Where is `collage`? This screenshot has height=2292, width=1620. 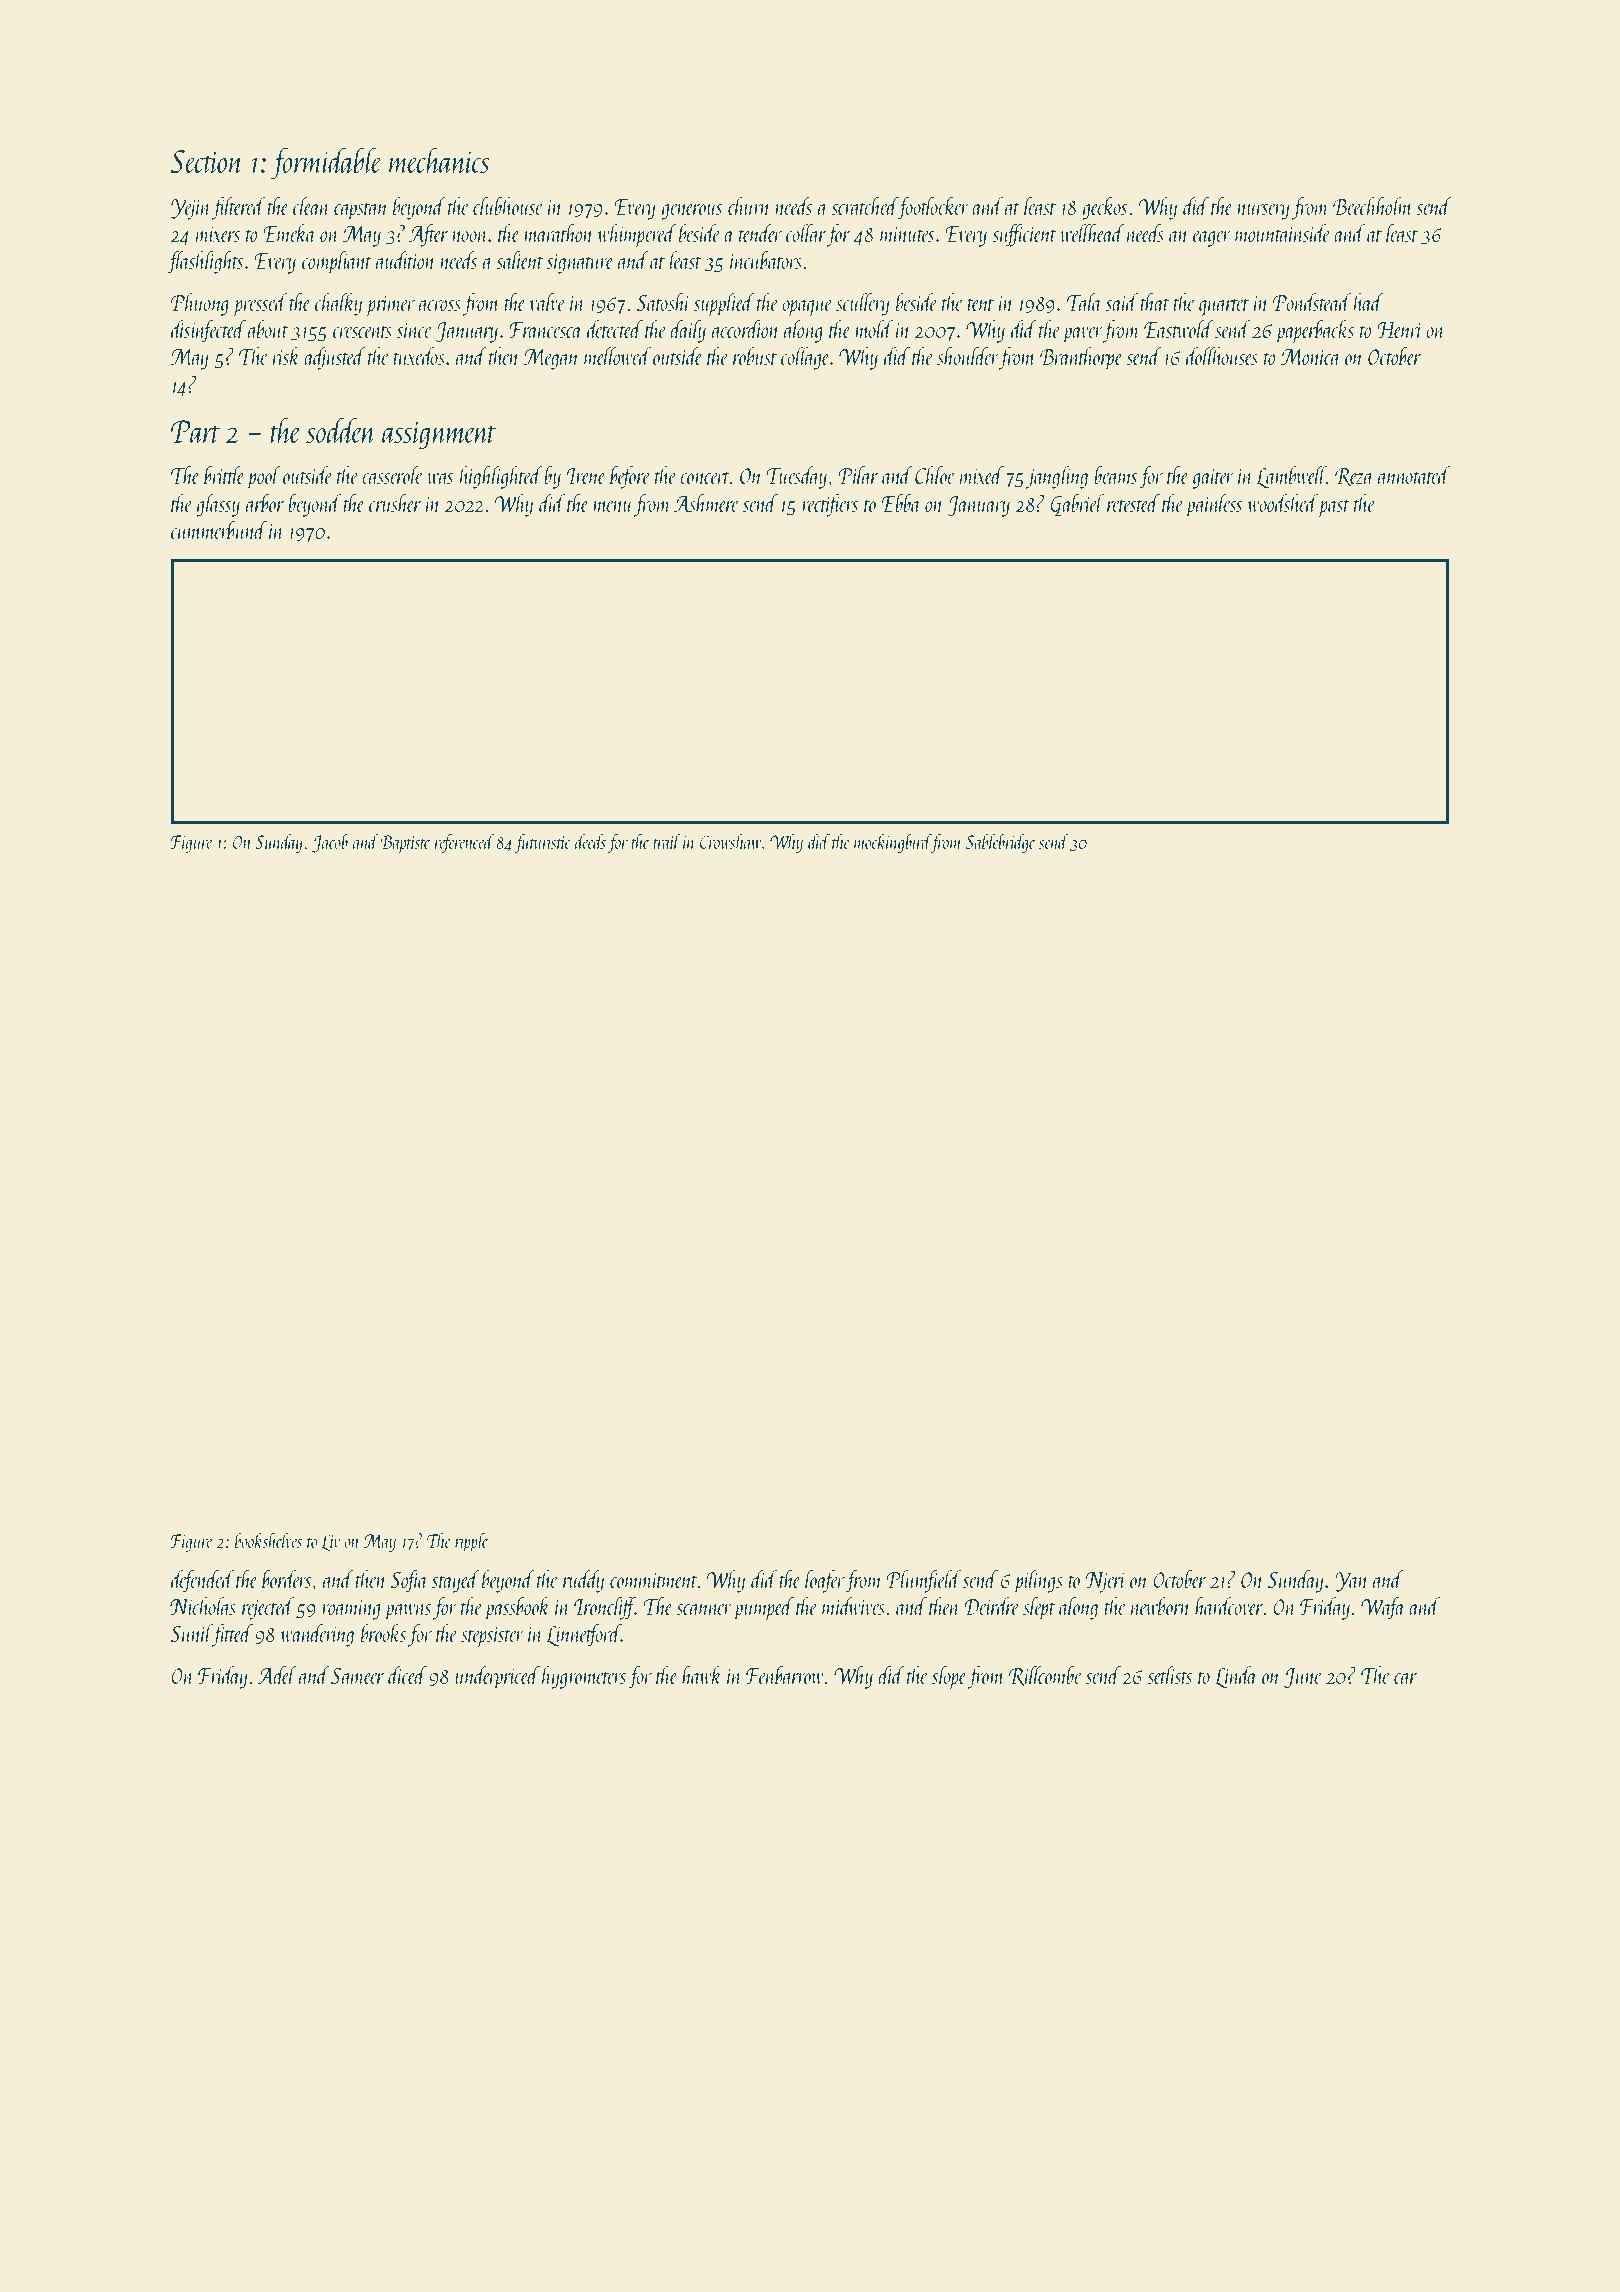 collage is located at coordinates (805, 358).
